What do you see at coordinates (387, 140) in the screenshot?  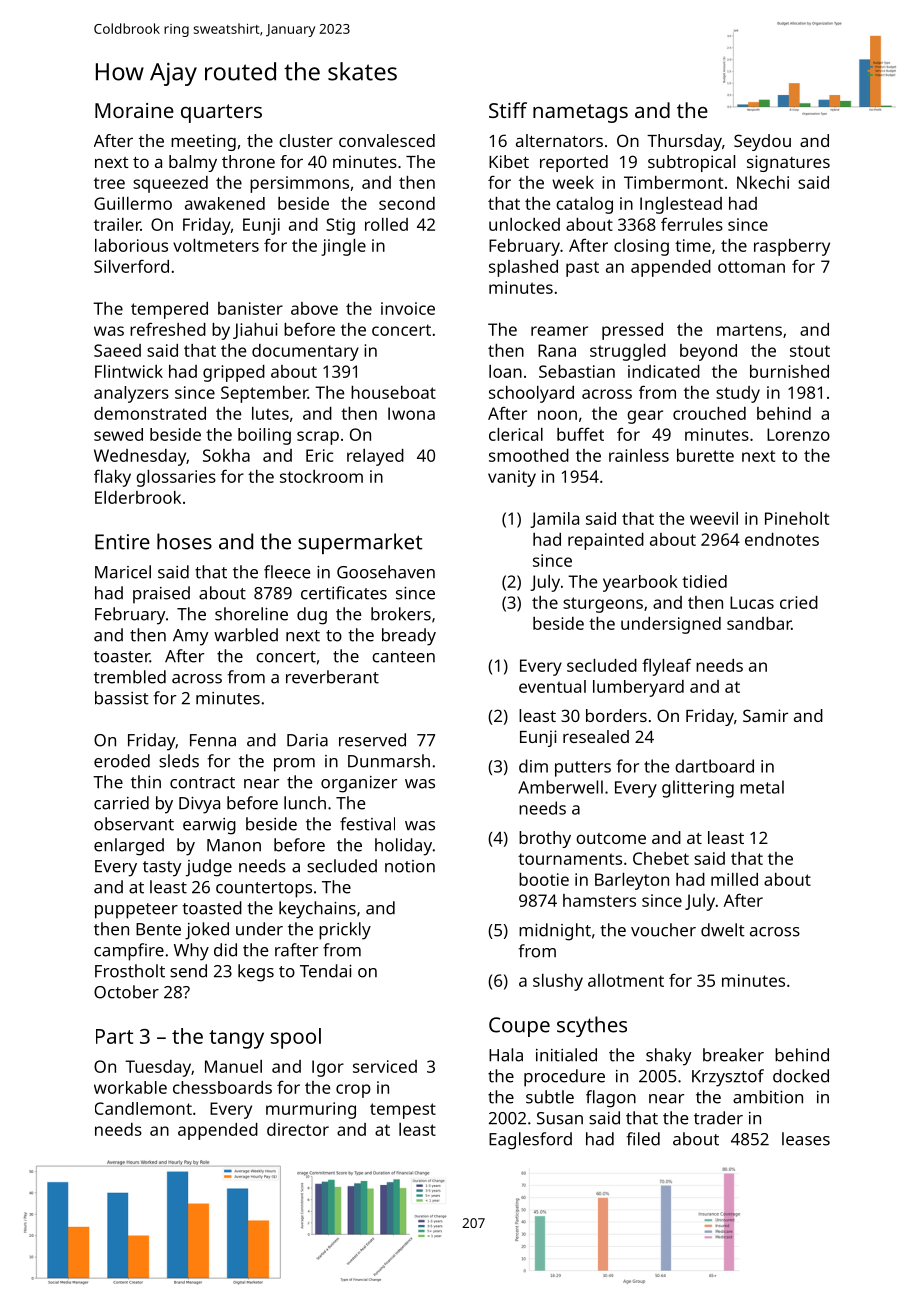 I see `convalesced` at bounding box center [387, 140].
